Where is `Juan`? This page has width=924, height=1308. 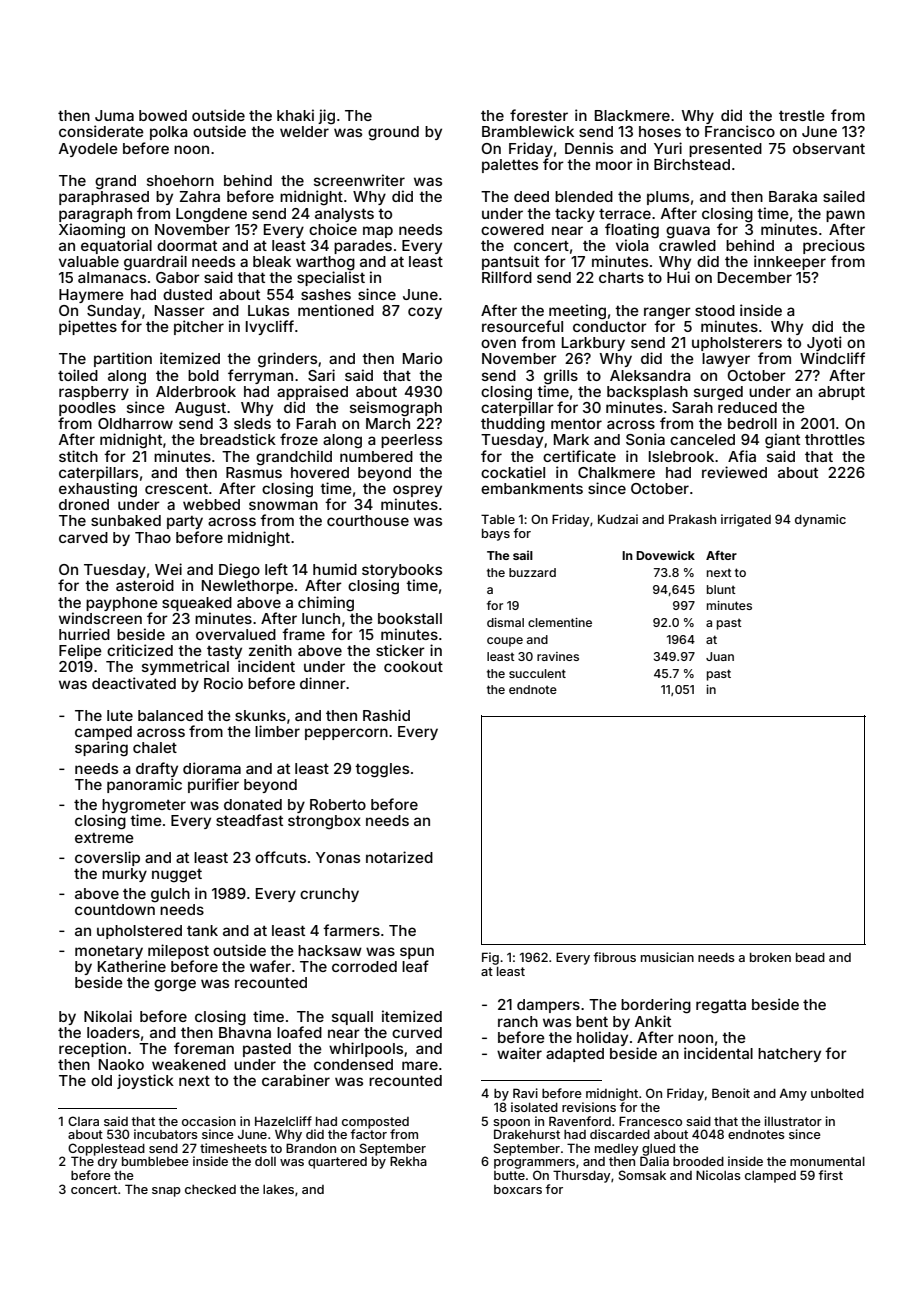
Juan is located at coordinates (720, 656).
